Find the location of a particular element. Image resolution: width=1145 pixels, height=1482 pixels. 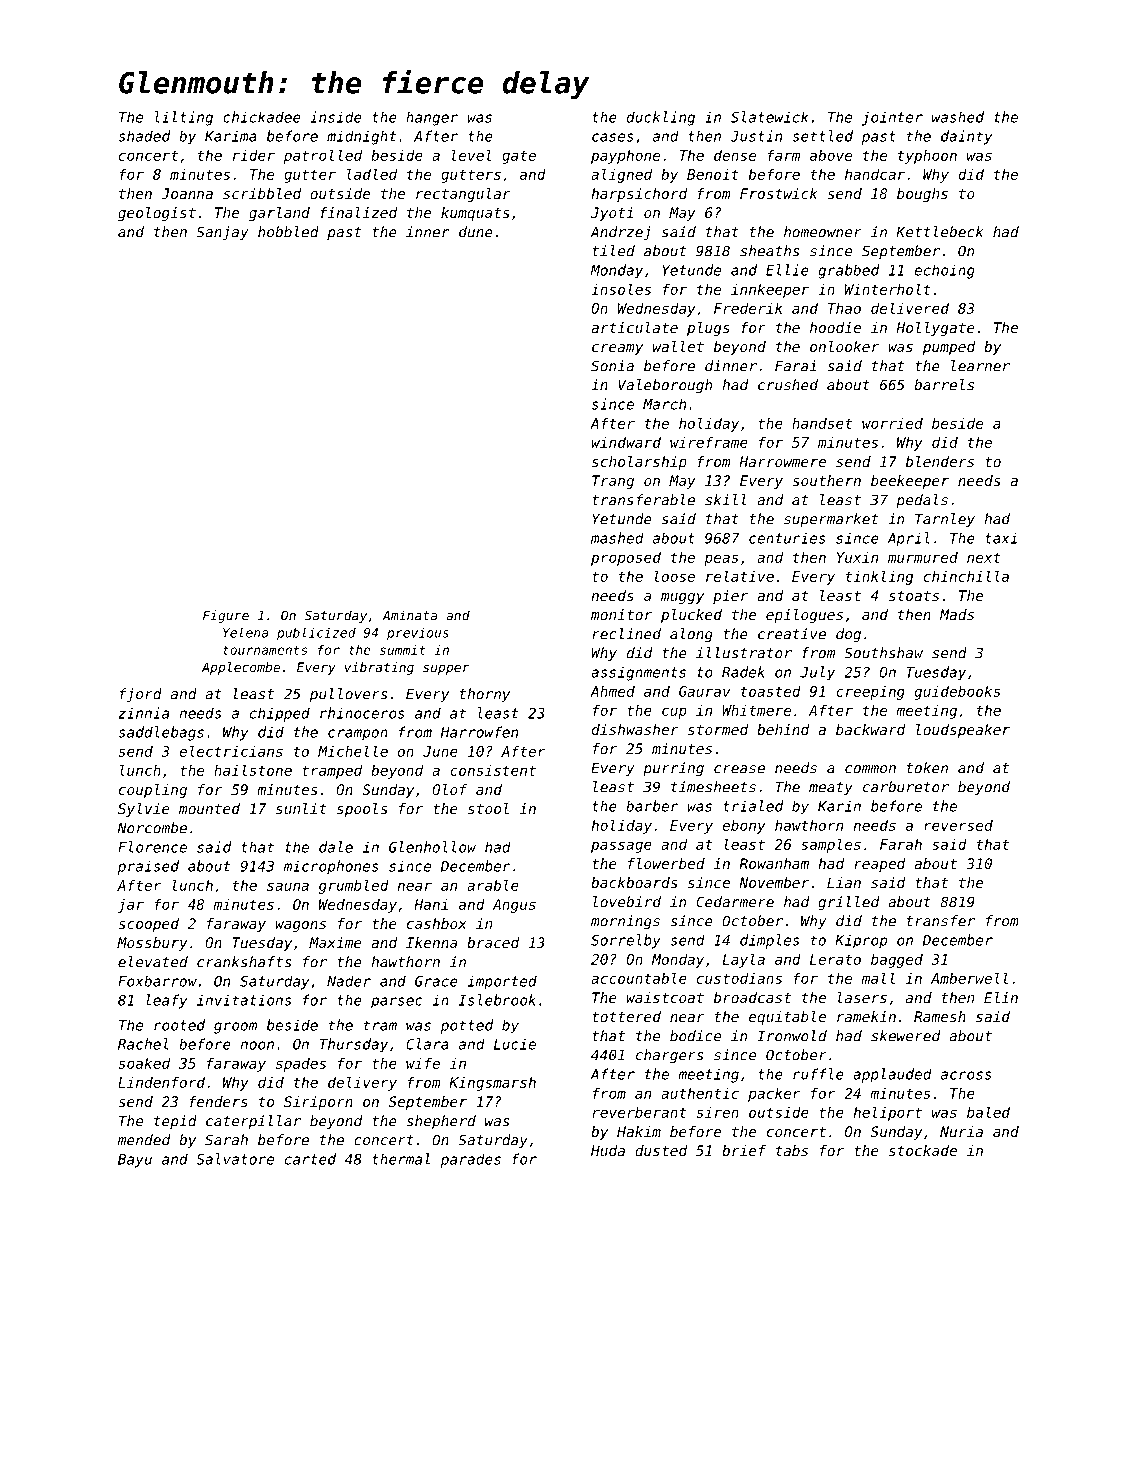

saddlebags is located at coordinates (161, 733).
